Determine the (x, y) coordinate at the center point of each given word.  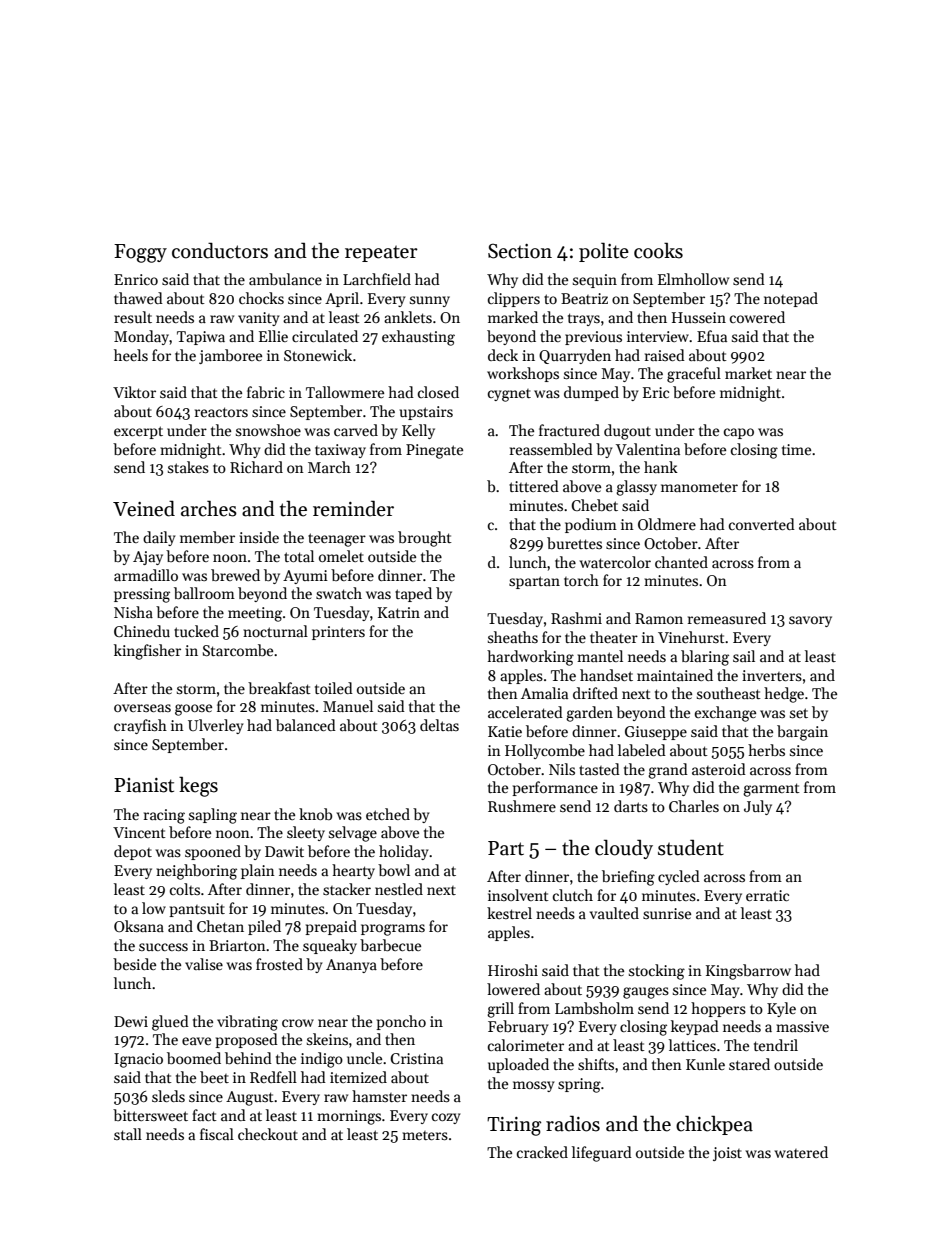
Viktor (134, 392)
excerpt (138, 432)
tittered (534, 486)
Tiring (514, 1126)
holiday (404, 852)
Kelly (418, 431)
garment (771, 790)
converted (762, 524)
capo (739, 433)
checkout (268, 1134)
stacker (347, 889)
